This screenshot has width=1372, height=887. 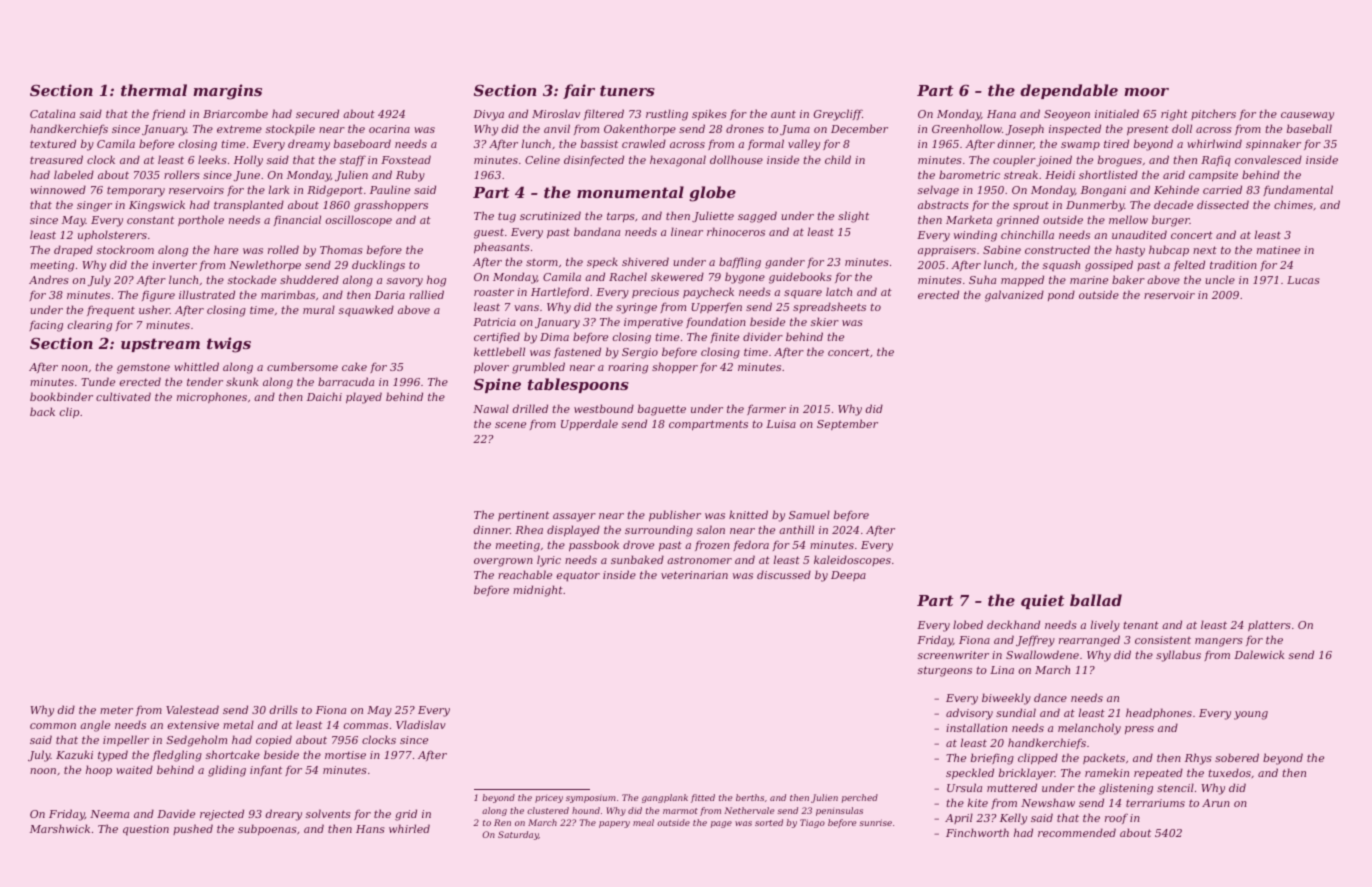 What do you see at coordinates (724, 338) in the screenshot?
I see `finite` at bounding box center [724, 338].
